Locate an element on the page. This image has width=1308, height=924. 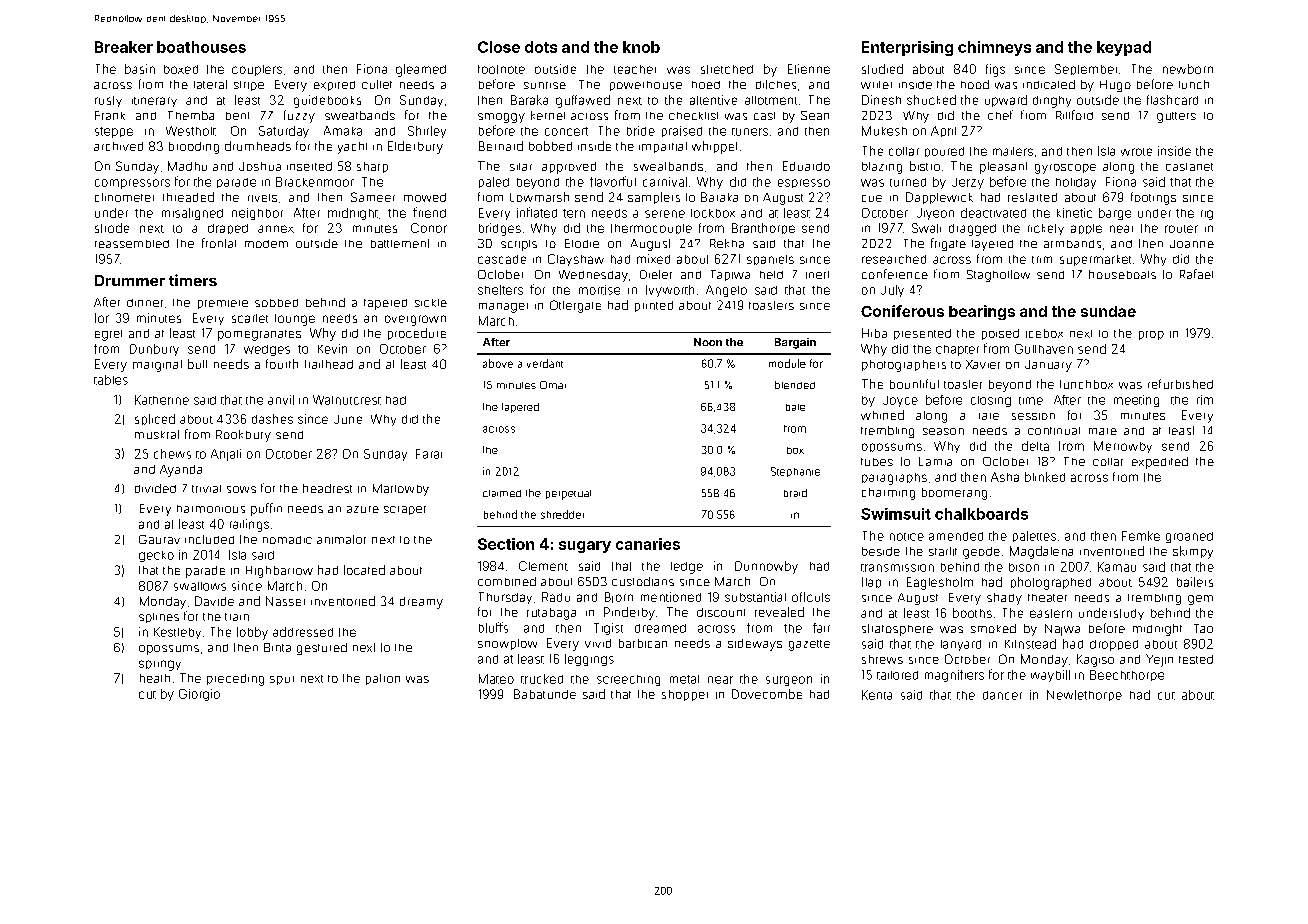
bobbed is located at coordinates (550, 146).
